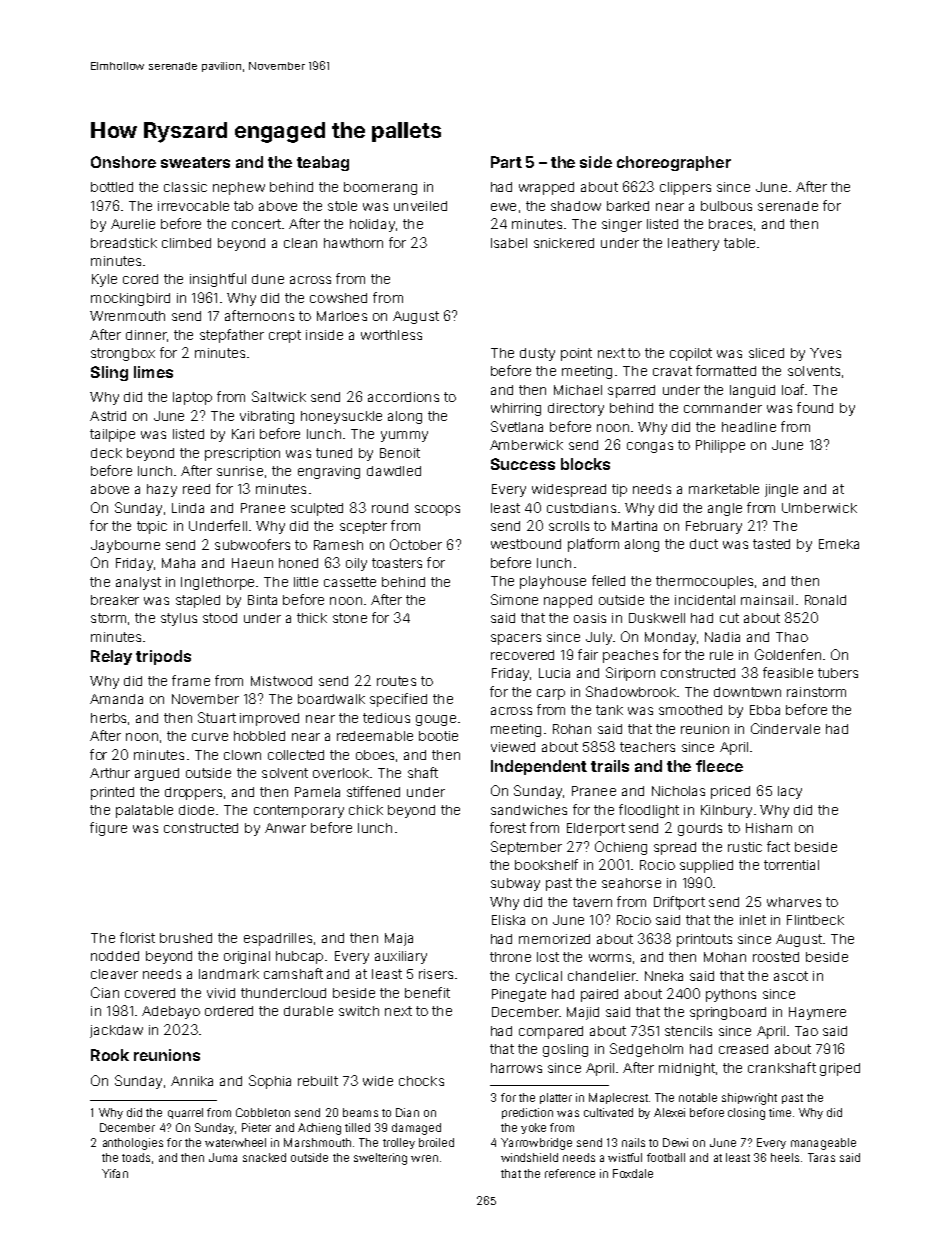 The height and width of the screenshot is (1233, 952). I want to click on lacy, so click(790, 792).
